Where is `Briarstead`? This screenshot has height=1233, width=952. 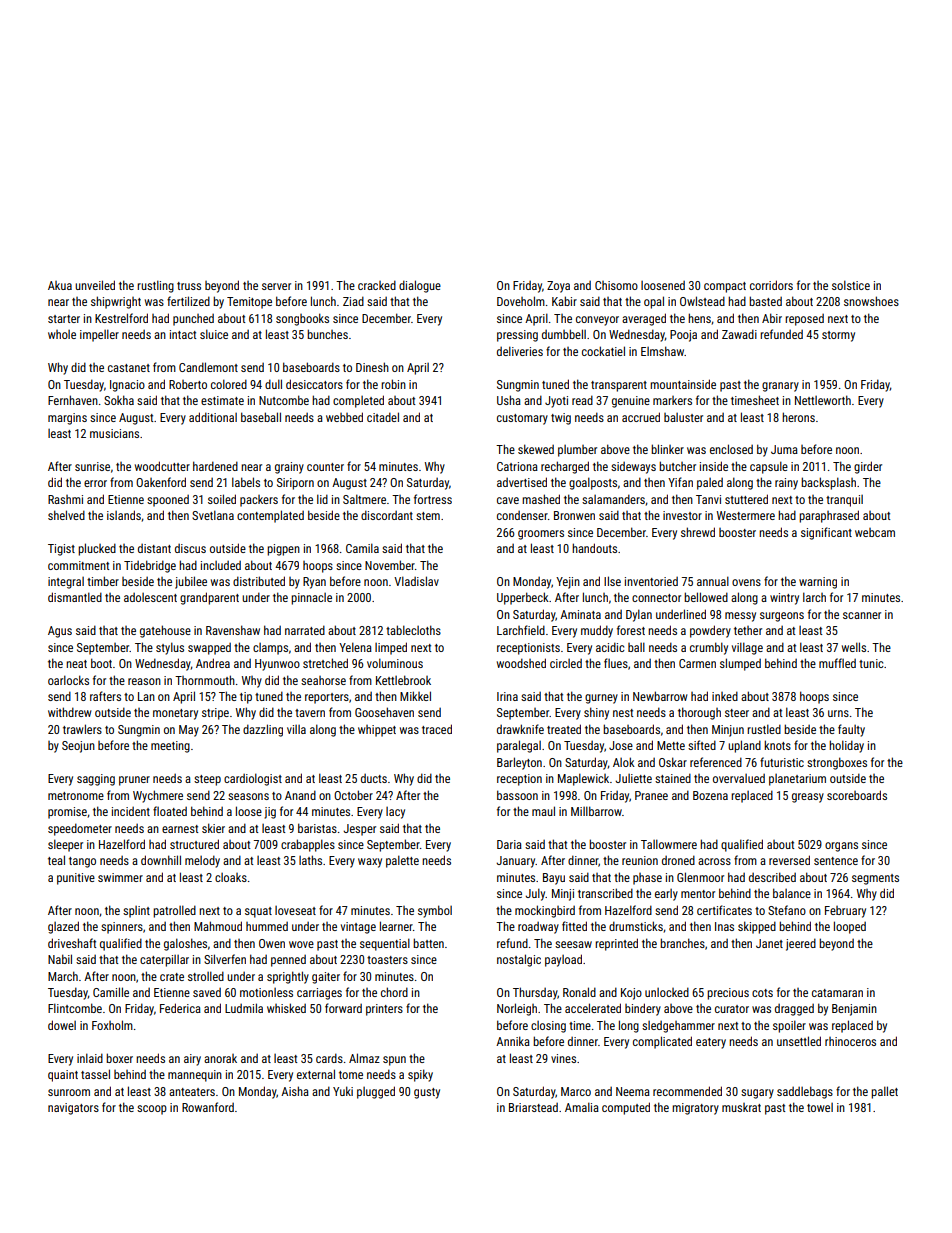 Briarstead is located at coordinates (533, 1107).
